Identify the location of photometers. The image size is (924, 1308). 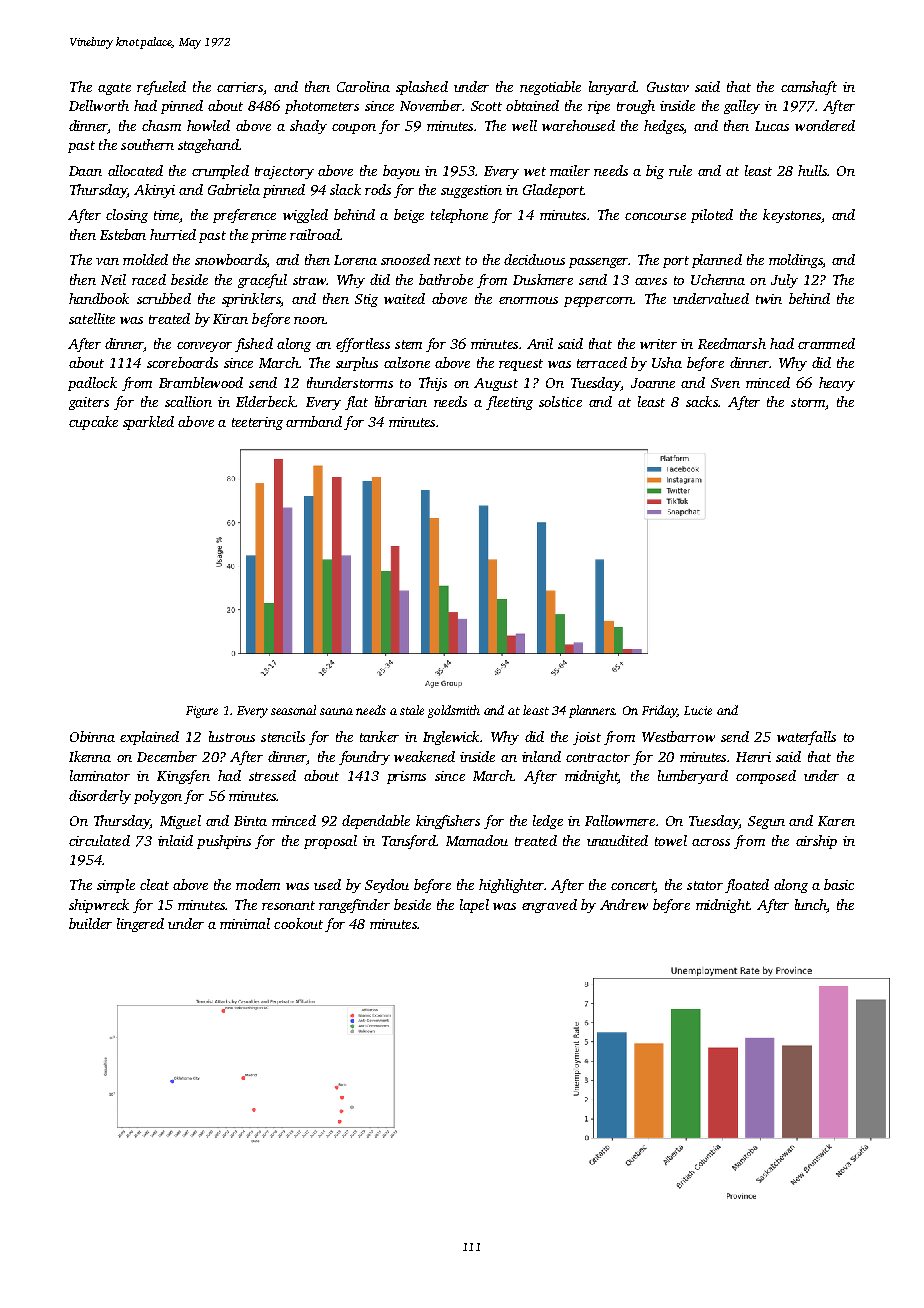
(322, 107).
